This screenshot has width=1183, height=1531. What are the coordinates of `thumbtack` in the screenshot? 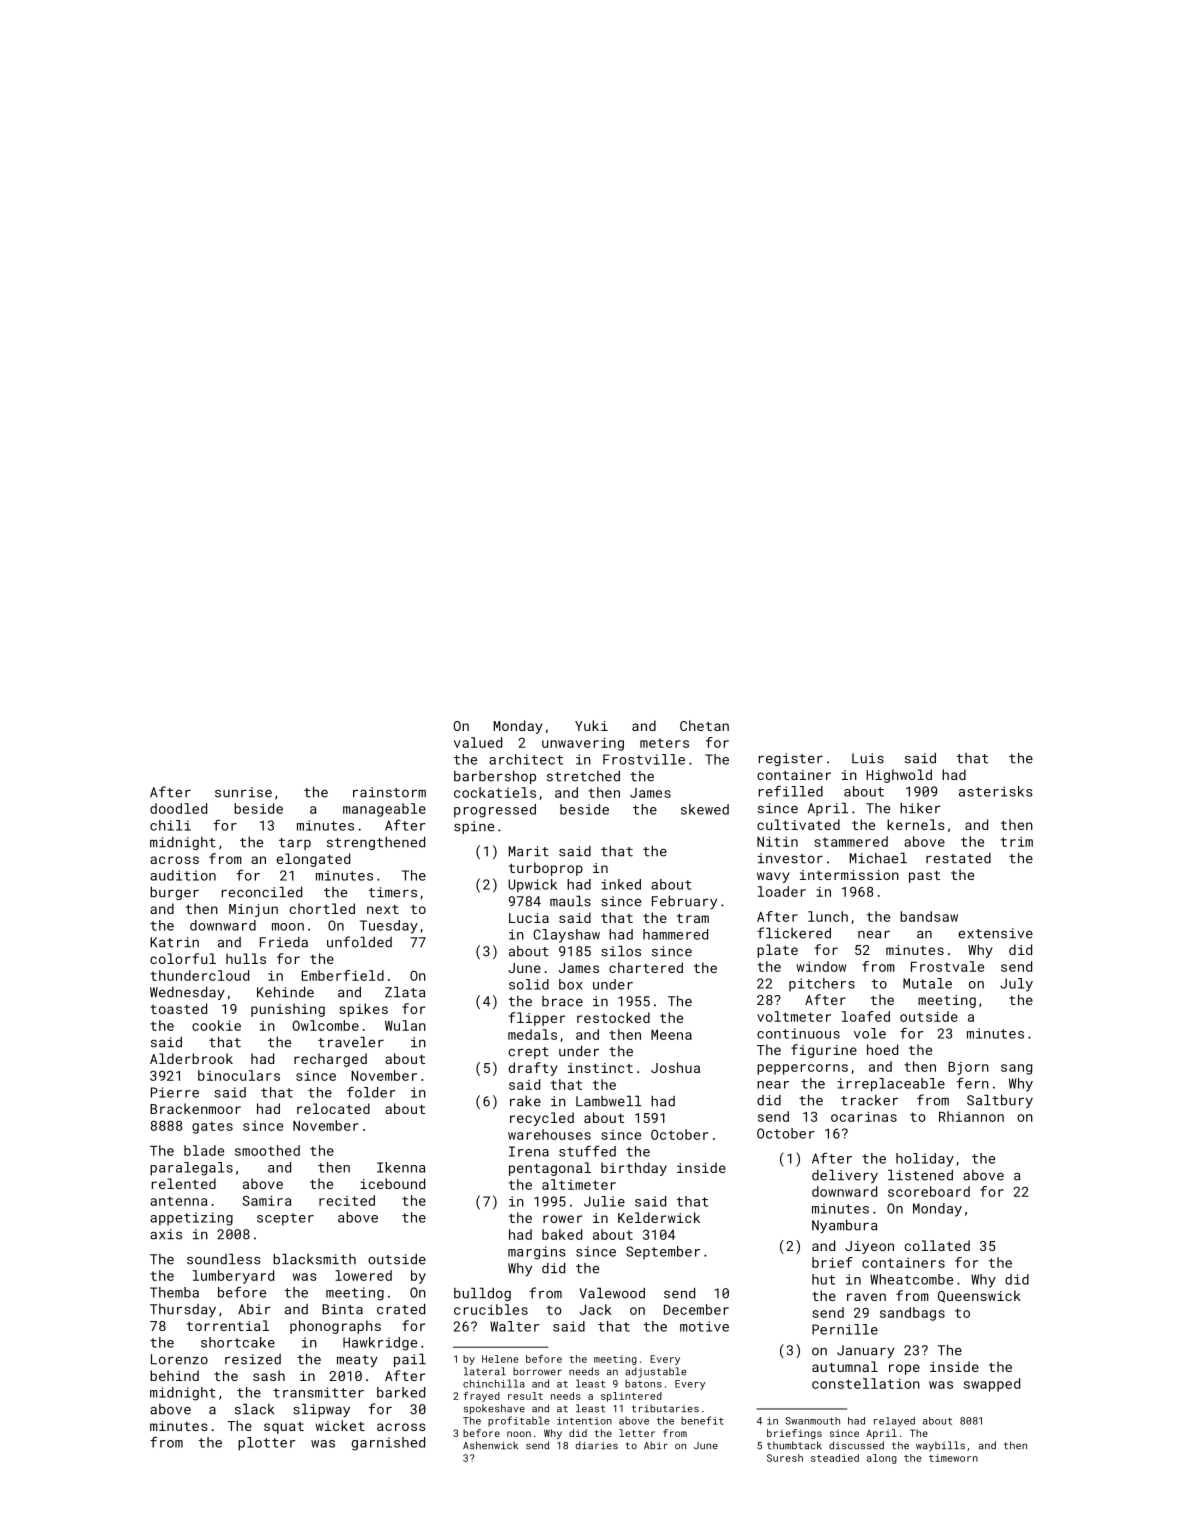 It's located at (794, 1445).
